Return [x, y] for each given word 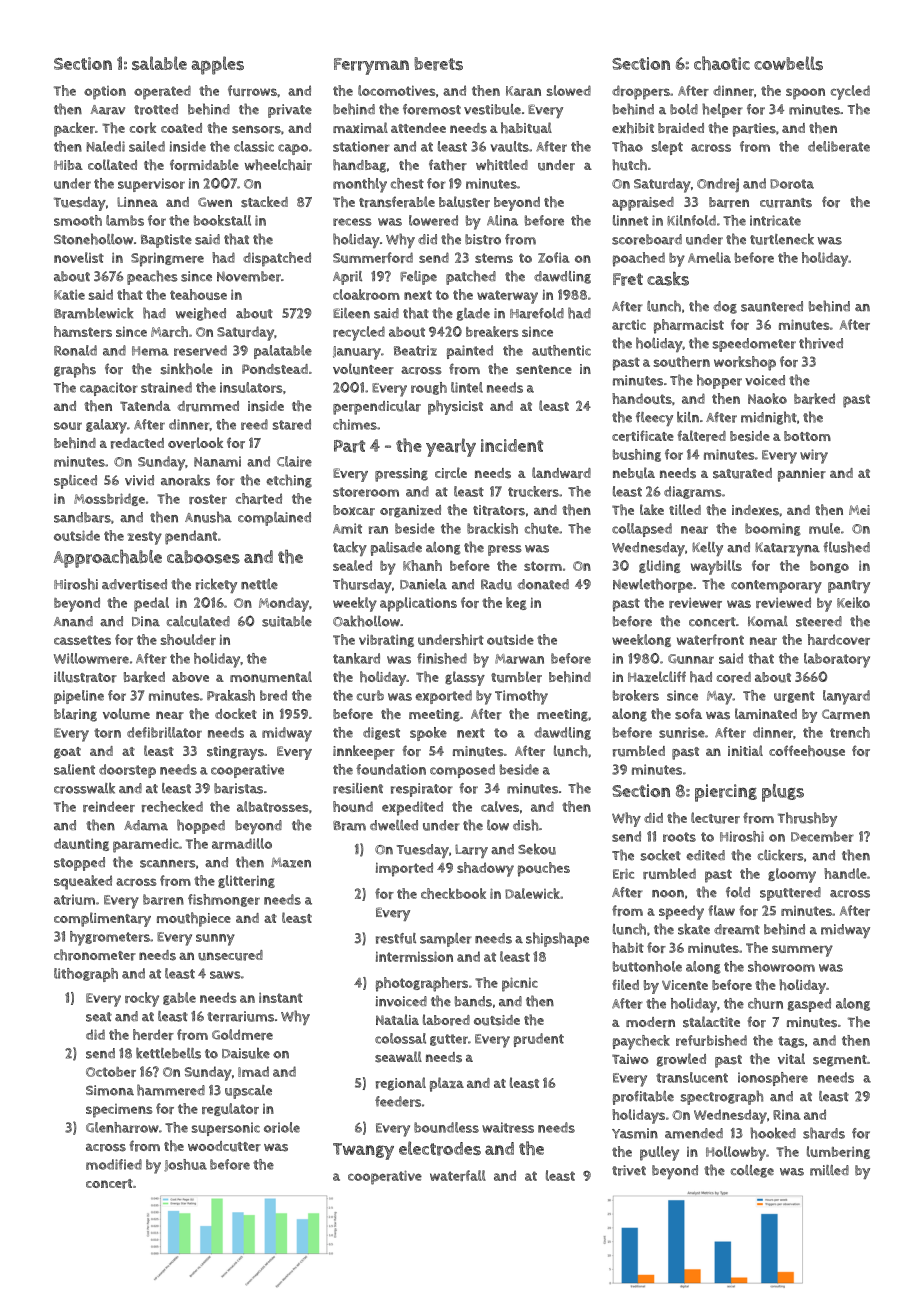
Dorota [792, 184]
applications [418, 604]
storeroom [366, 492]
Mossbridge [109, 499]
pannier [802, 475]
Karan [523, 91]
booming [773, 529]
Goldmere [242, 1034]
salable [159, 63]
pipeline [79, 697]
